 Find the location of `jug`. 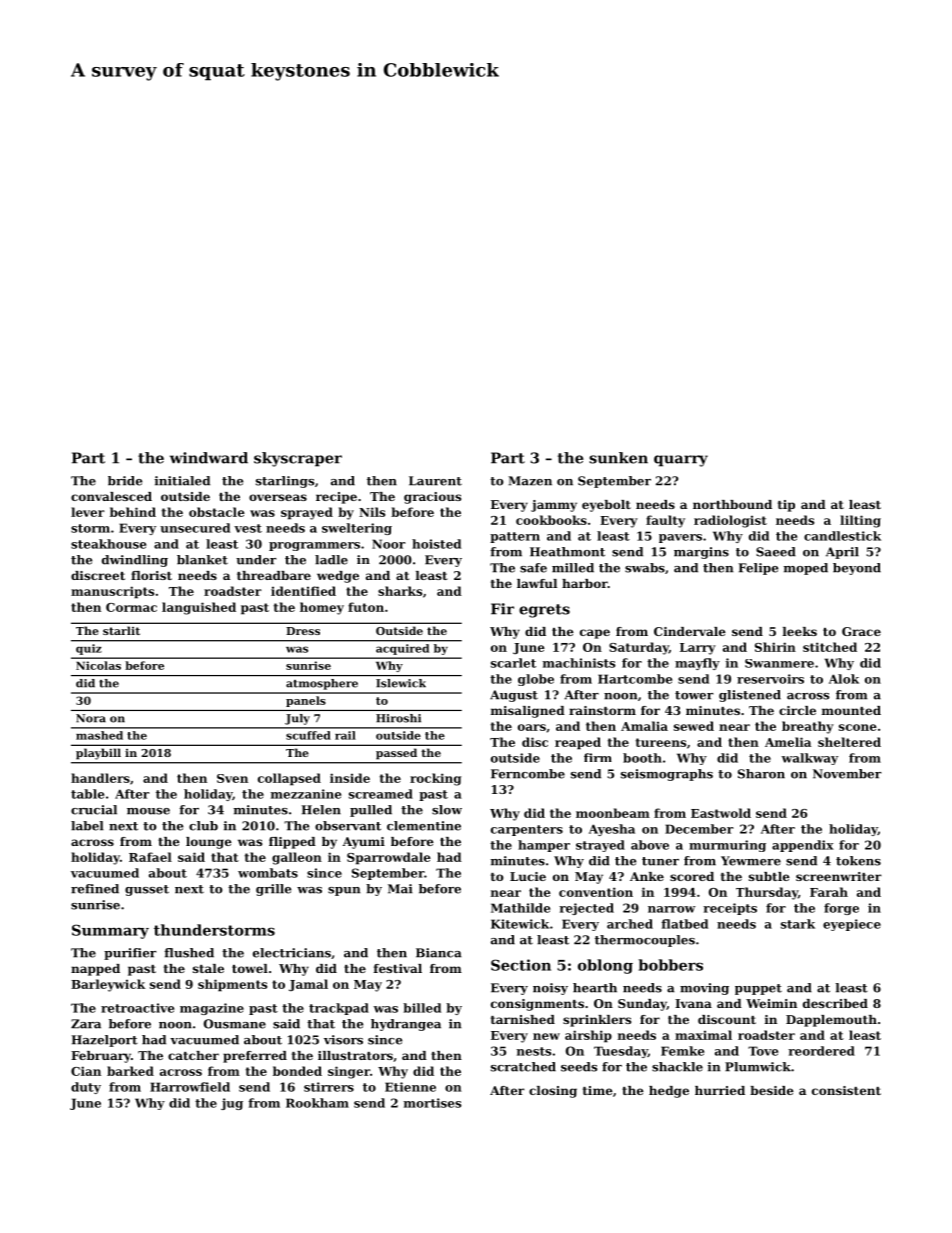

jug is located at coordinates (232, 1104).
